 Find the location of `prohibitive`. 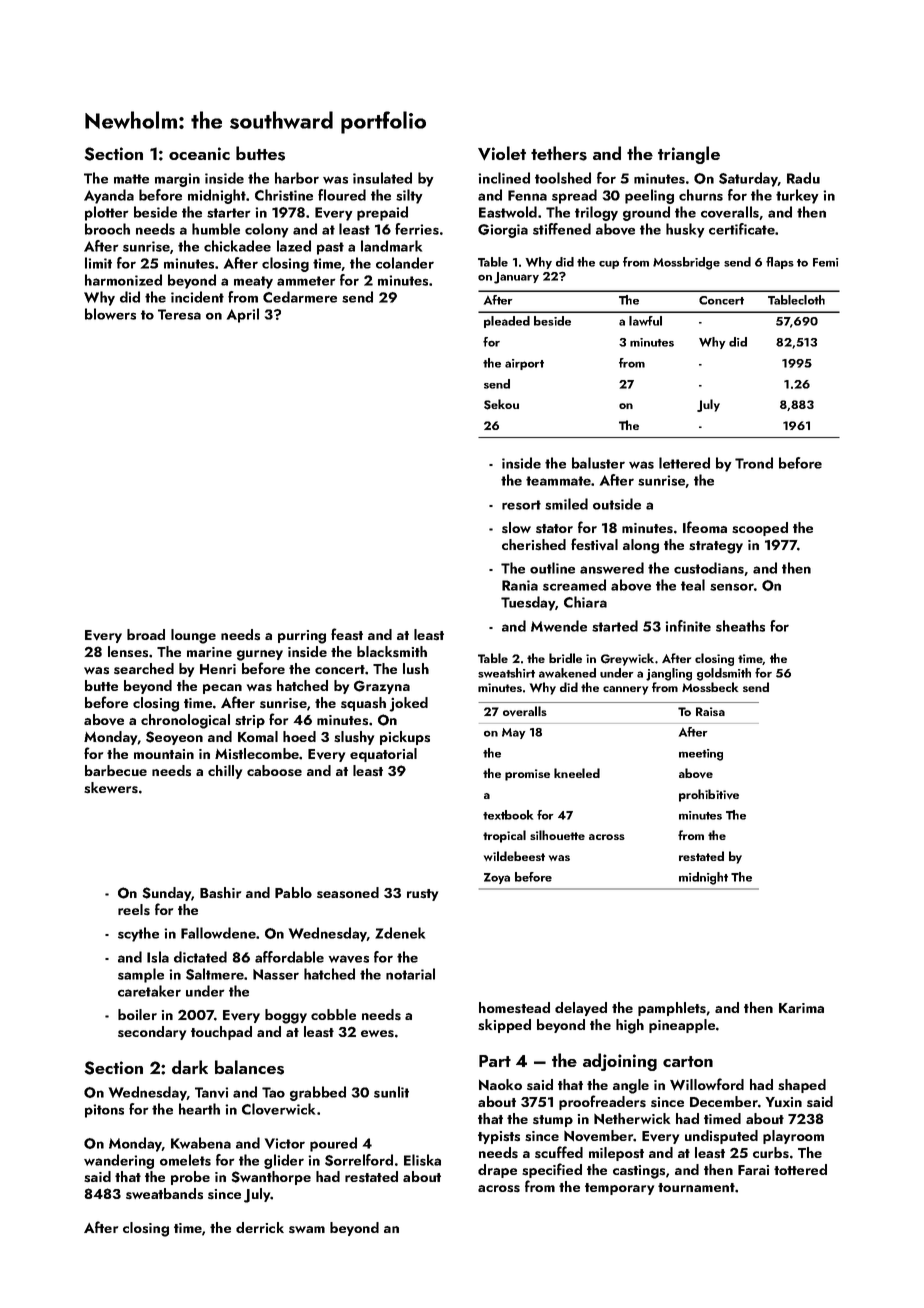

prohibitive is located at coordinates (709, 795).
